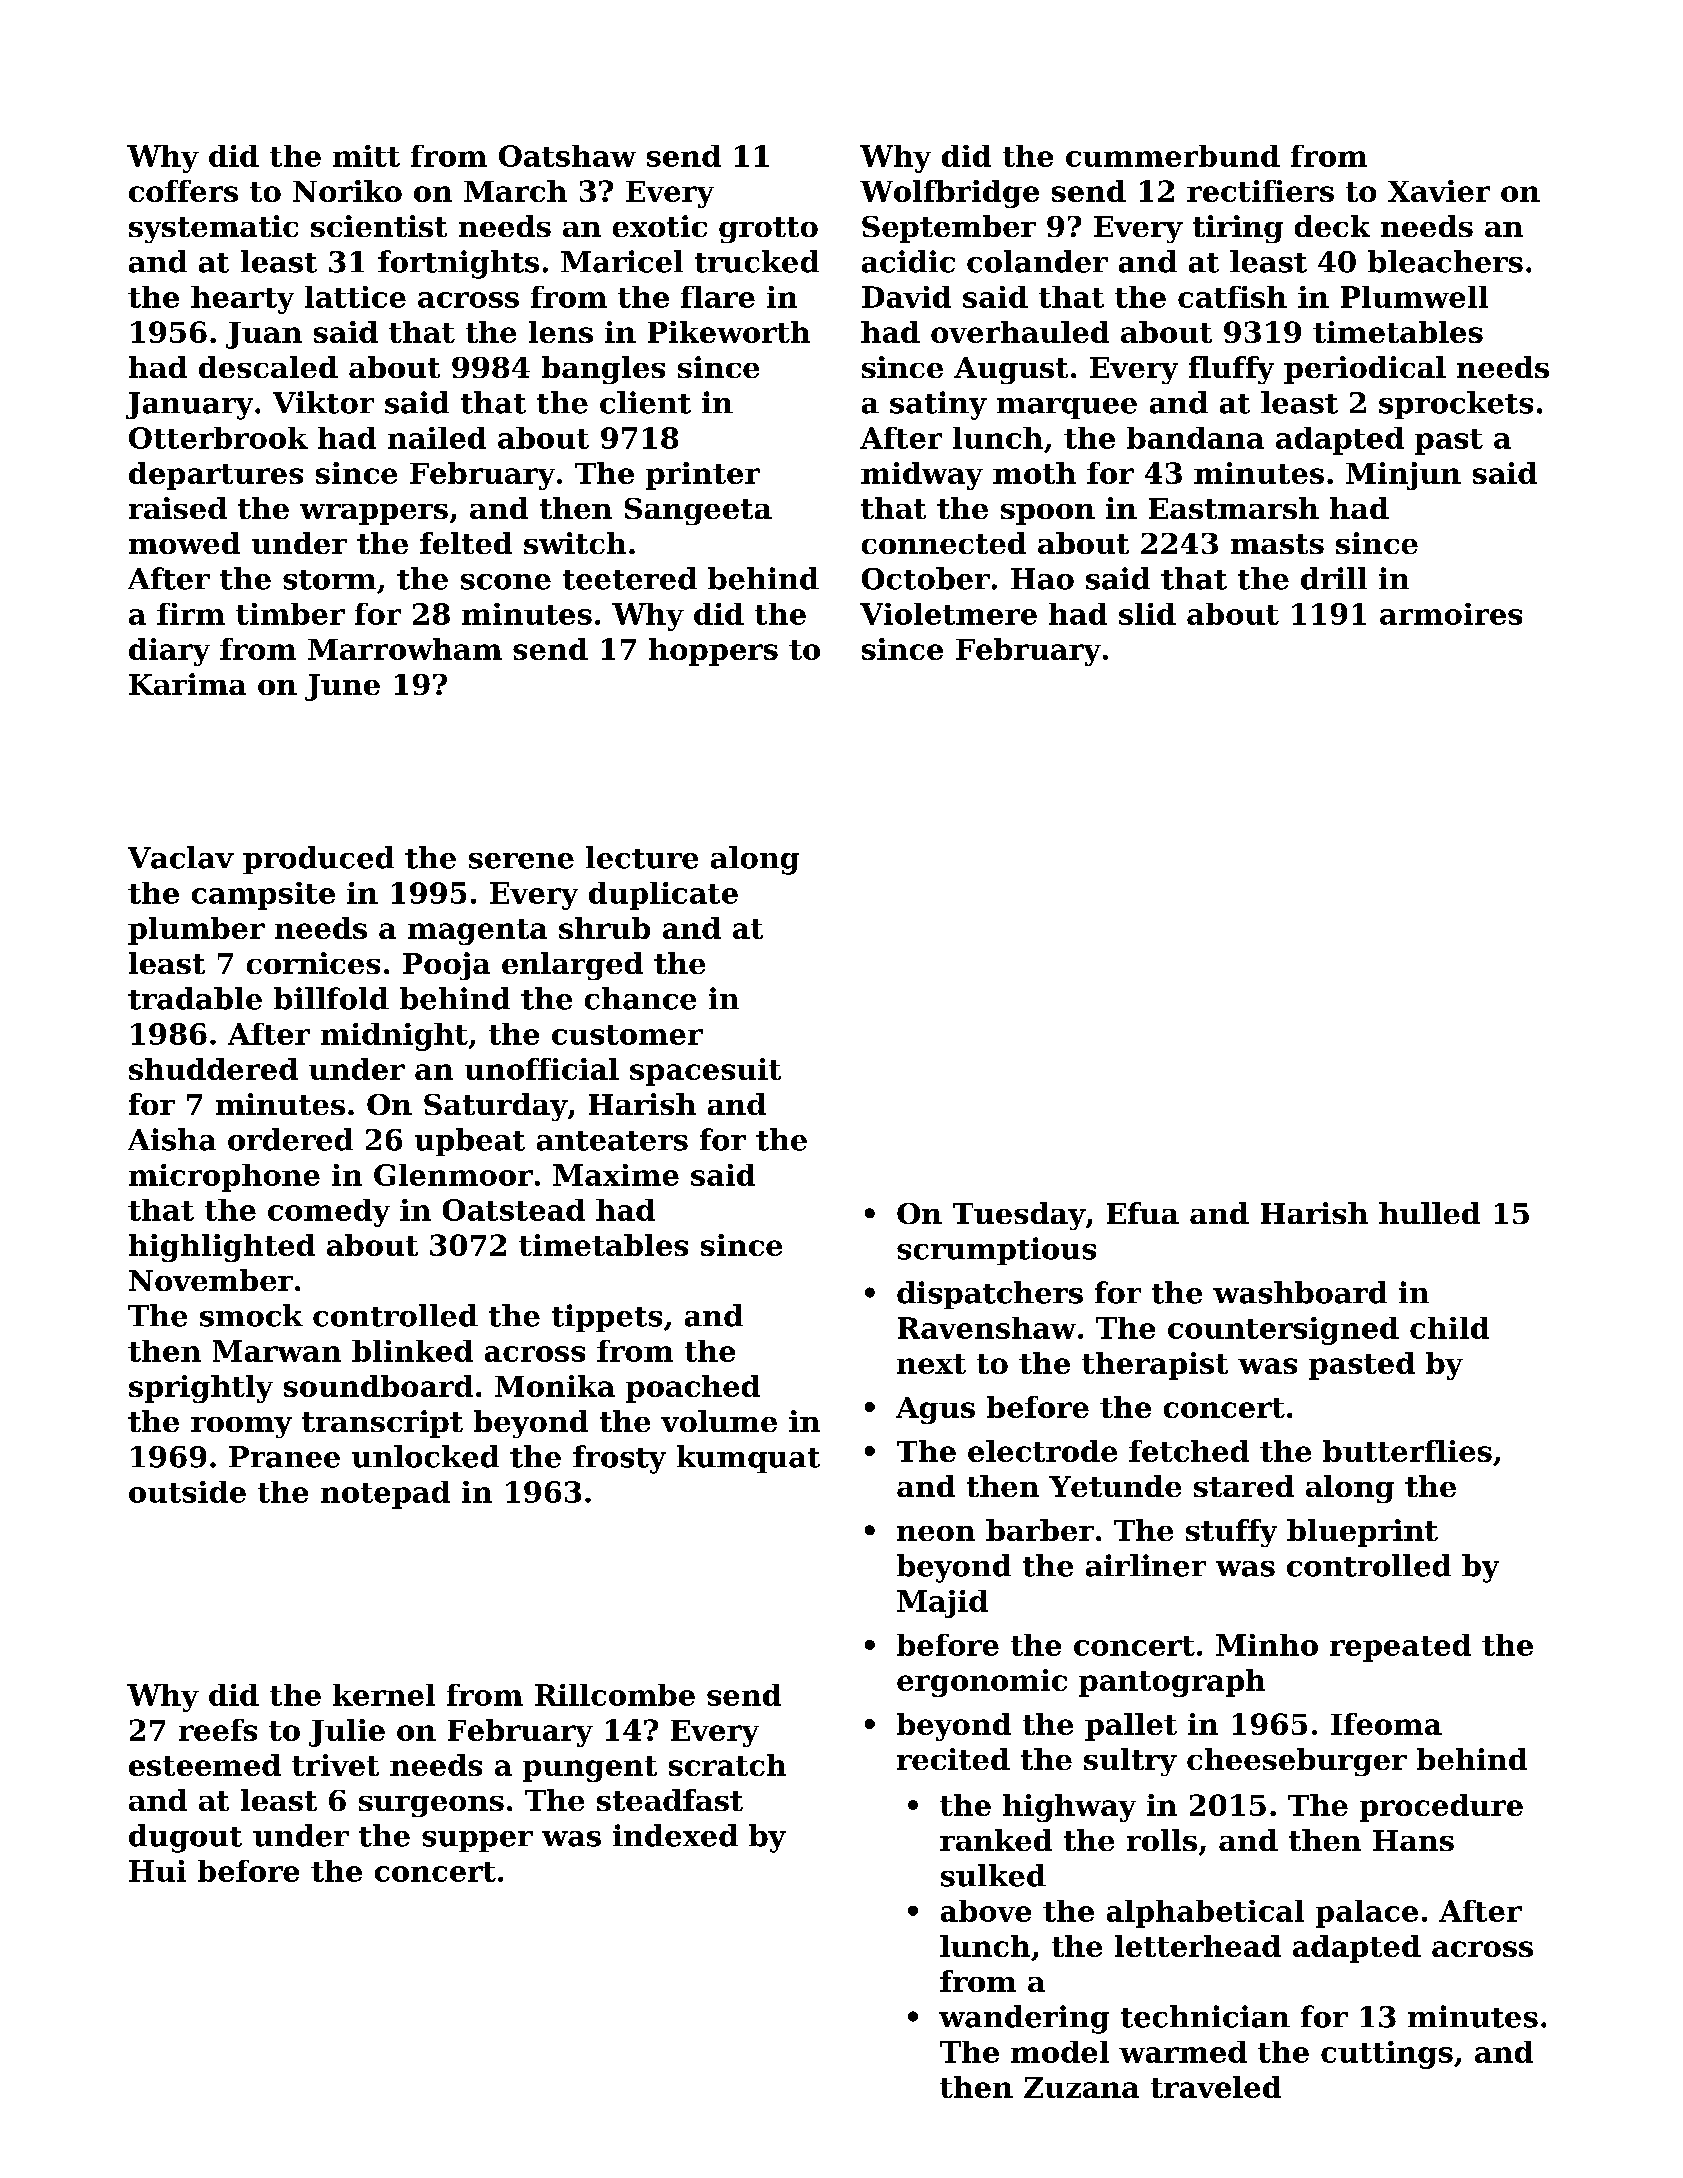  Describe the element at coordinates (675, 1835) in the page. I see `indexed` at that location.
